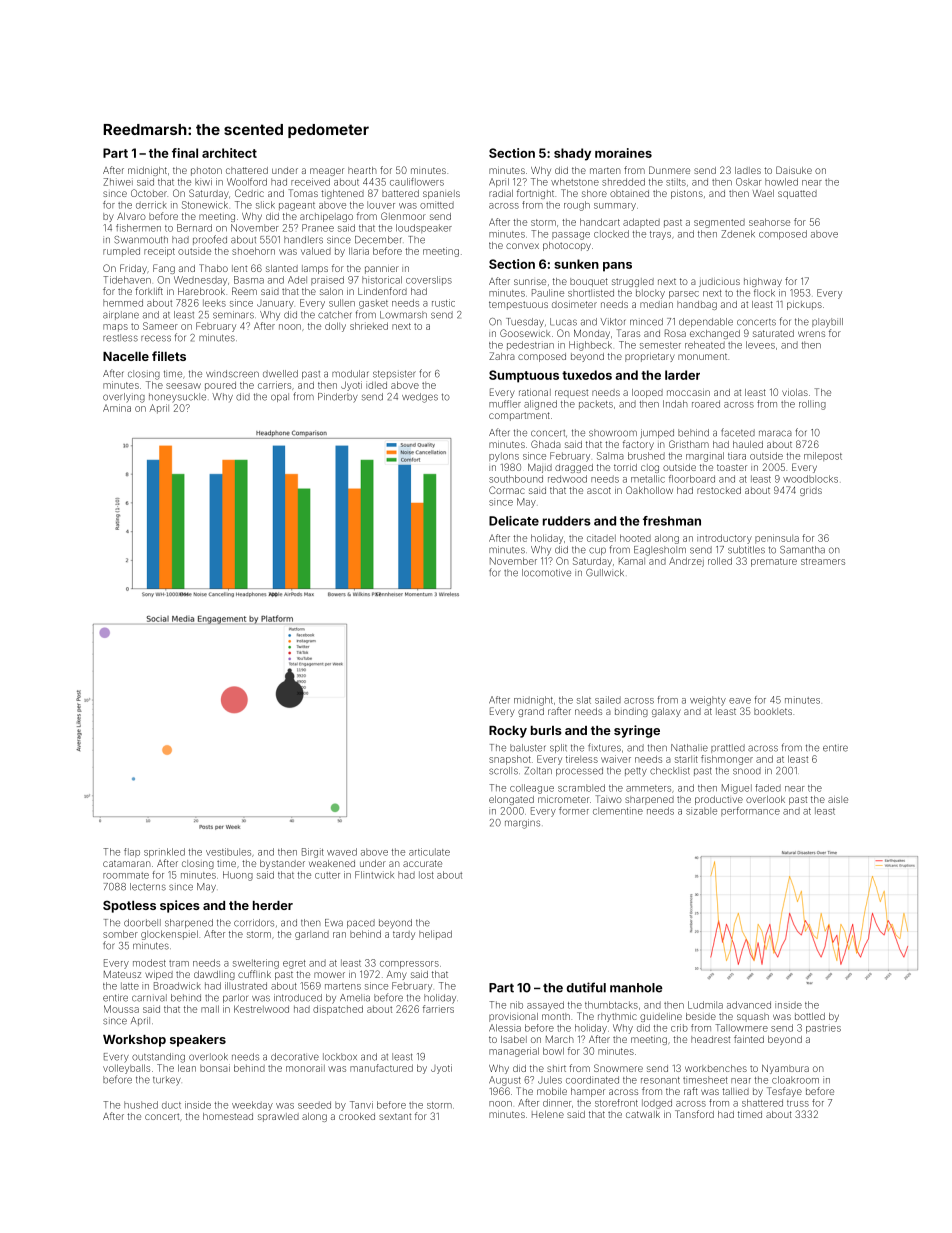 The width and height of the screenshot is (952, 1233). Describe the element at coordinates (141, 1105) in the screenshot. I see `hushed` at that location.
